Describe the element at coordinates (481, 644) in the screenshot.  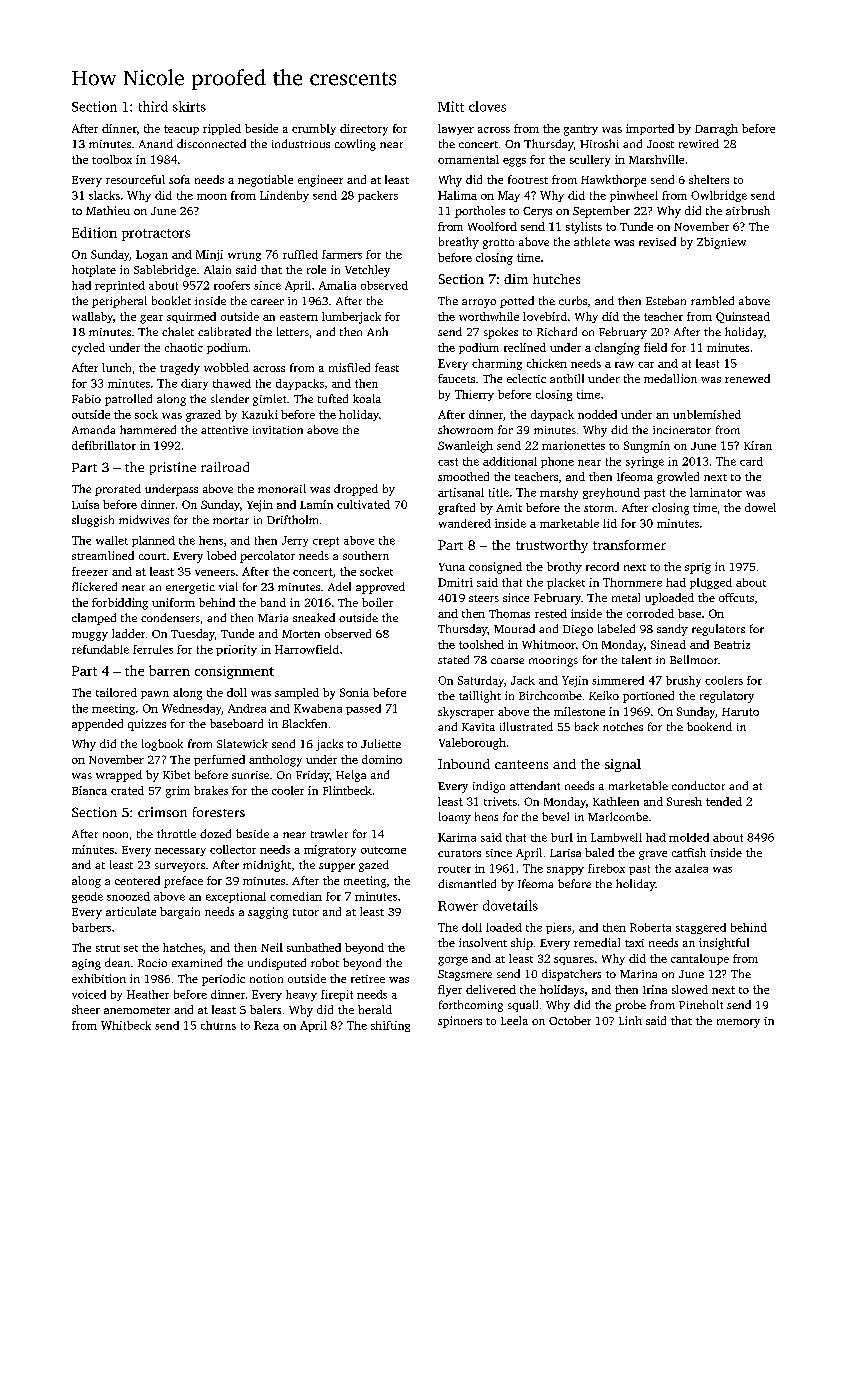
I see `toolshed` at that location.
